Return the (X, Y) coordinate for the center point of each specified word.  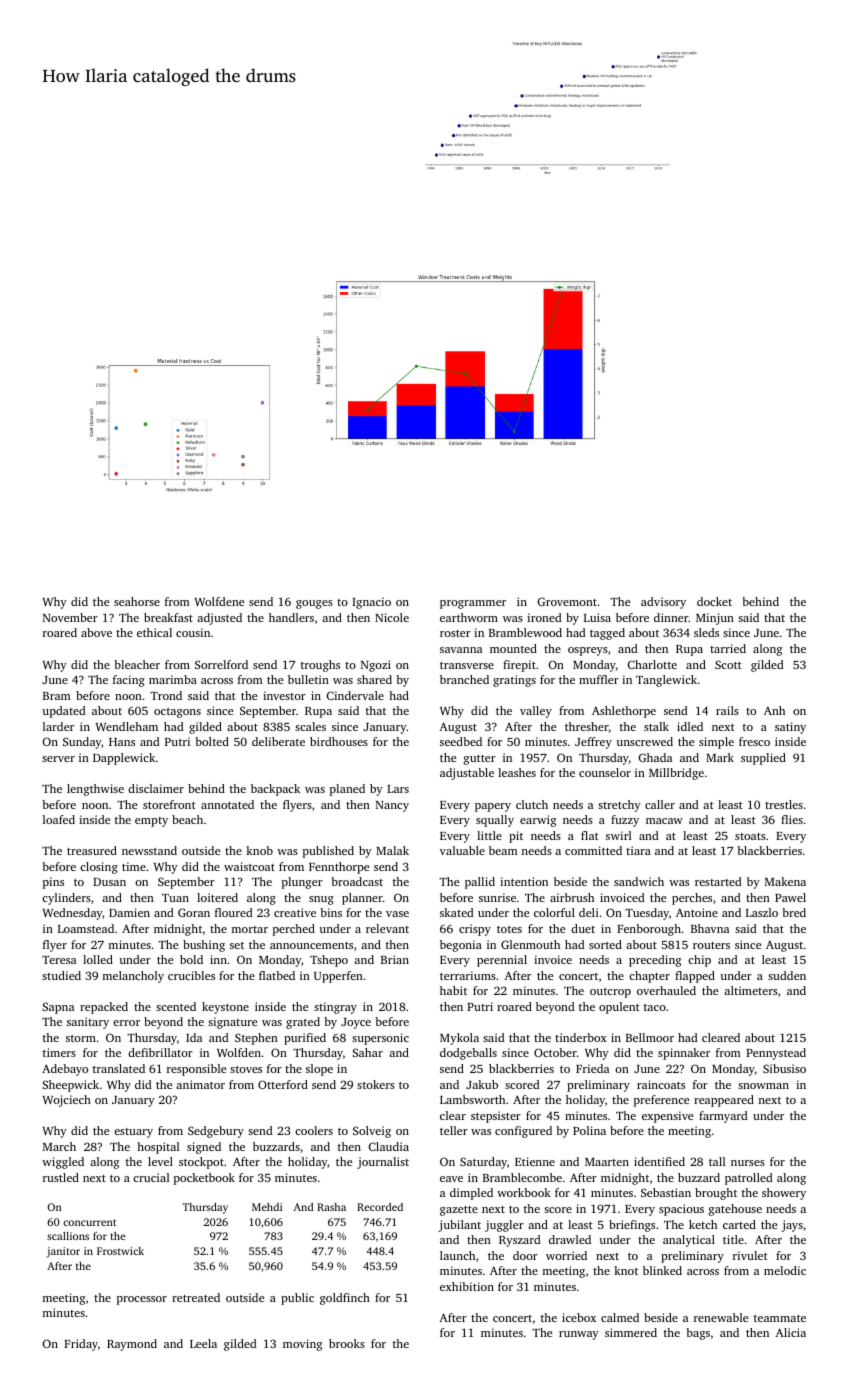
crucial (151, 1177)
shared (374, 679)
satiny (790, 728)
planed (347, 790)
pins (53, 883)
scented (176, 1006)
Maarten (607, 1162)
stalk (656, 726)
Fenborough (649, 930)
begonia (461, 946)
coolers (314, 1130)
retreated (196, 1297)
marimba (173, 679)
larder (58, 726)
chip (699, 961)
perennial (502, 961)
